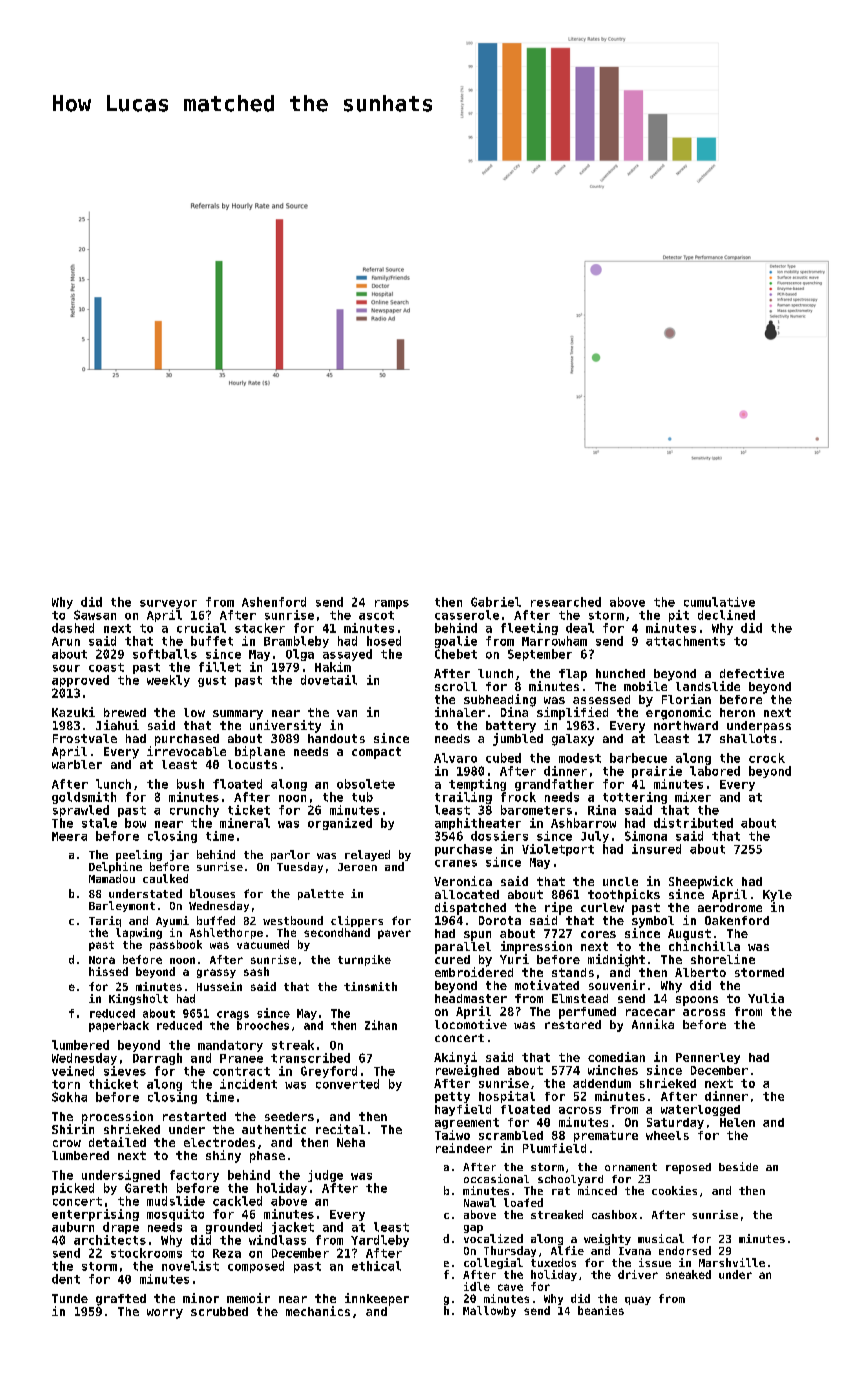 The height and width of the image is (1400, 849). What do you see at coordinates (121, 1300) in the image?
I see `grafted` at bounding box center [121, 1300].
